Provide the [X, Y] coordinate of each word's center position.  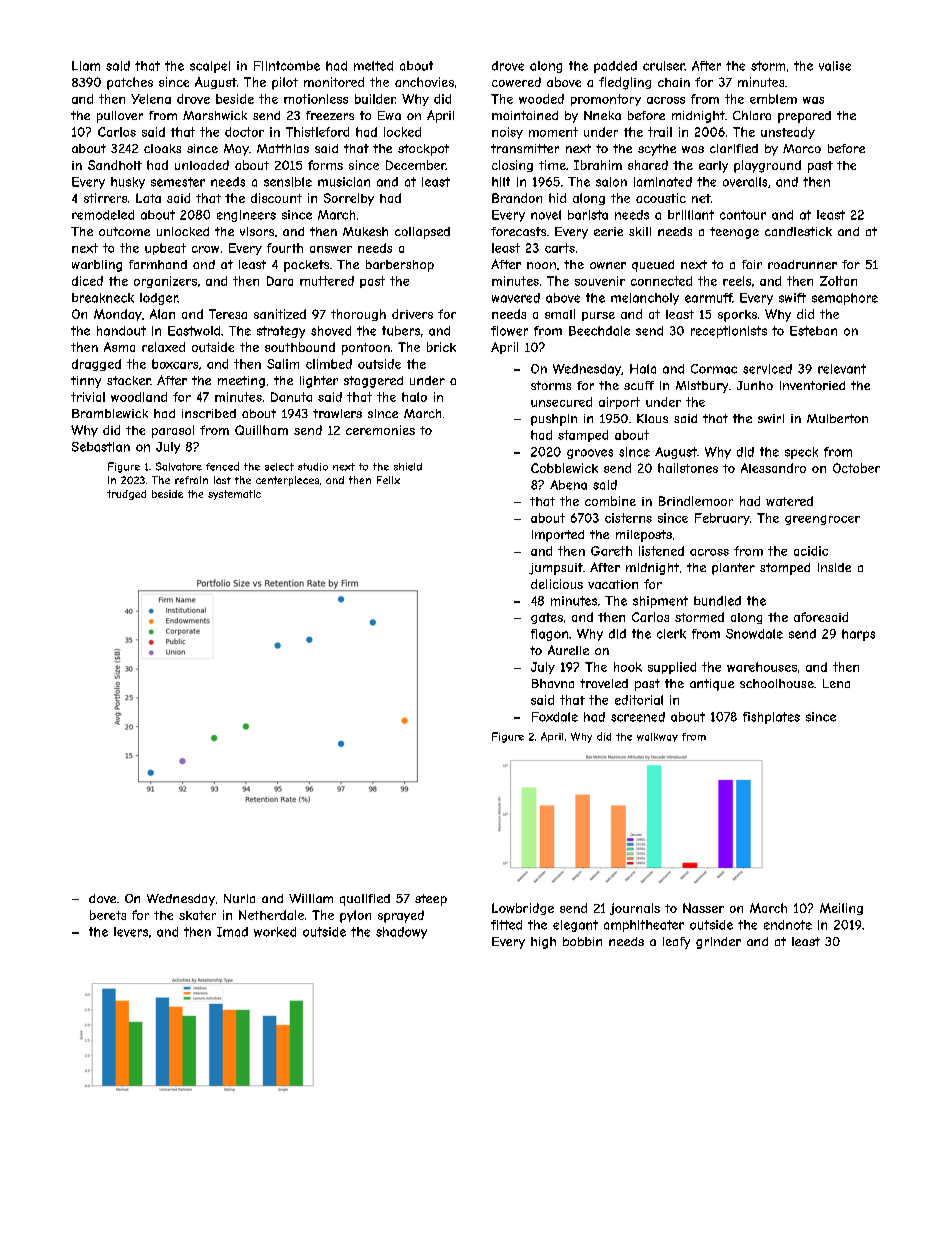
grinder [718, 943]
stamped [583, 436]
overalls [745, 182]
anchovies [424, 82]
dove [102, 898]
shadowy [401, 933]
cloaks [162, 148]
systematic [234, 495]
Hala [643, 369]
